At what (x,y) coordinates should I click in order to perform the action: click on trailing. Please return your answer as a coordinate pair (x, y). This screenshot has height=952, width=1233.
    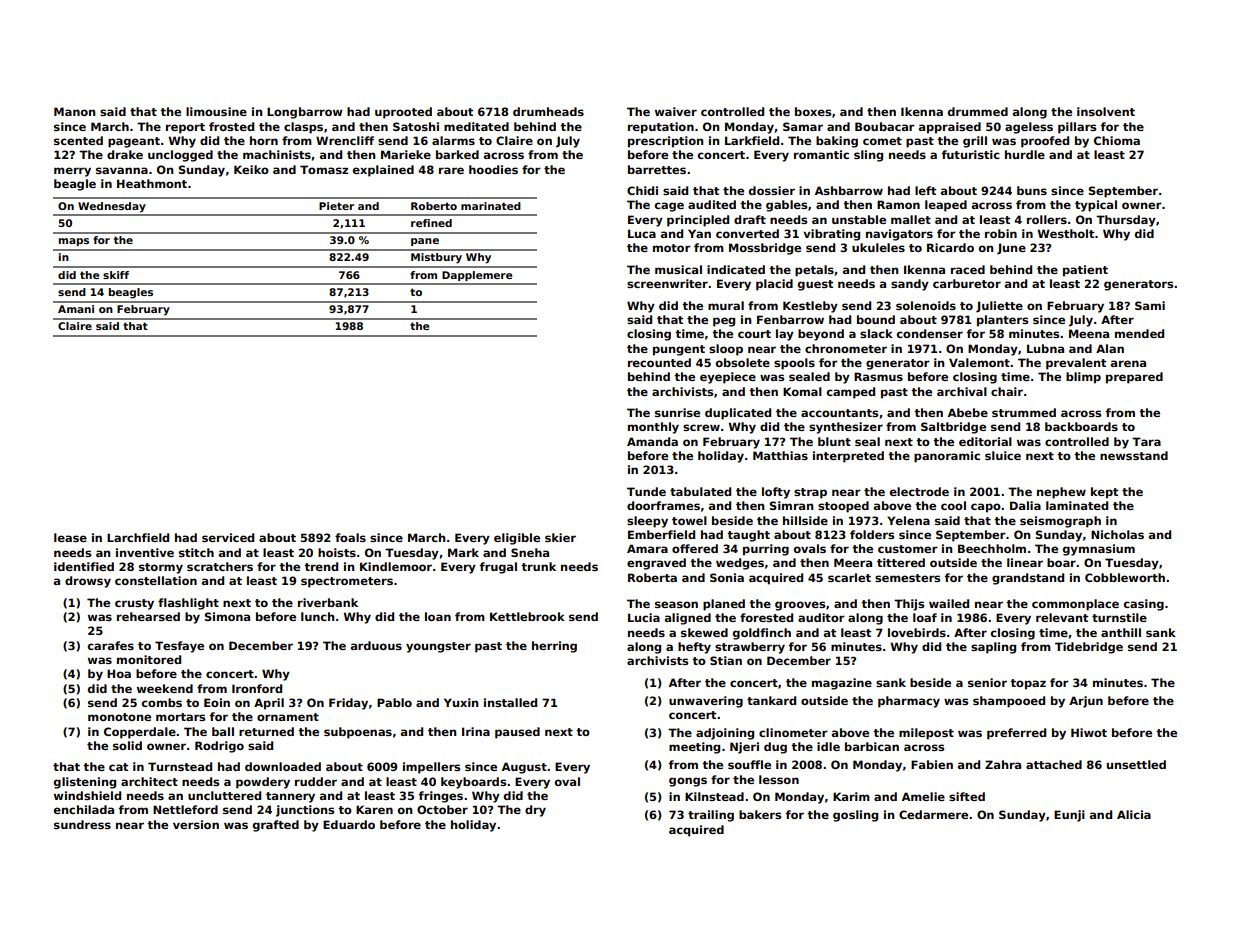
    Looking at the image, I should click on (711, 816).
